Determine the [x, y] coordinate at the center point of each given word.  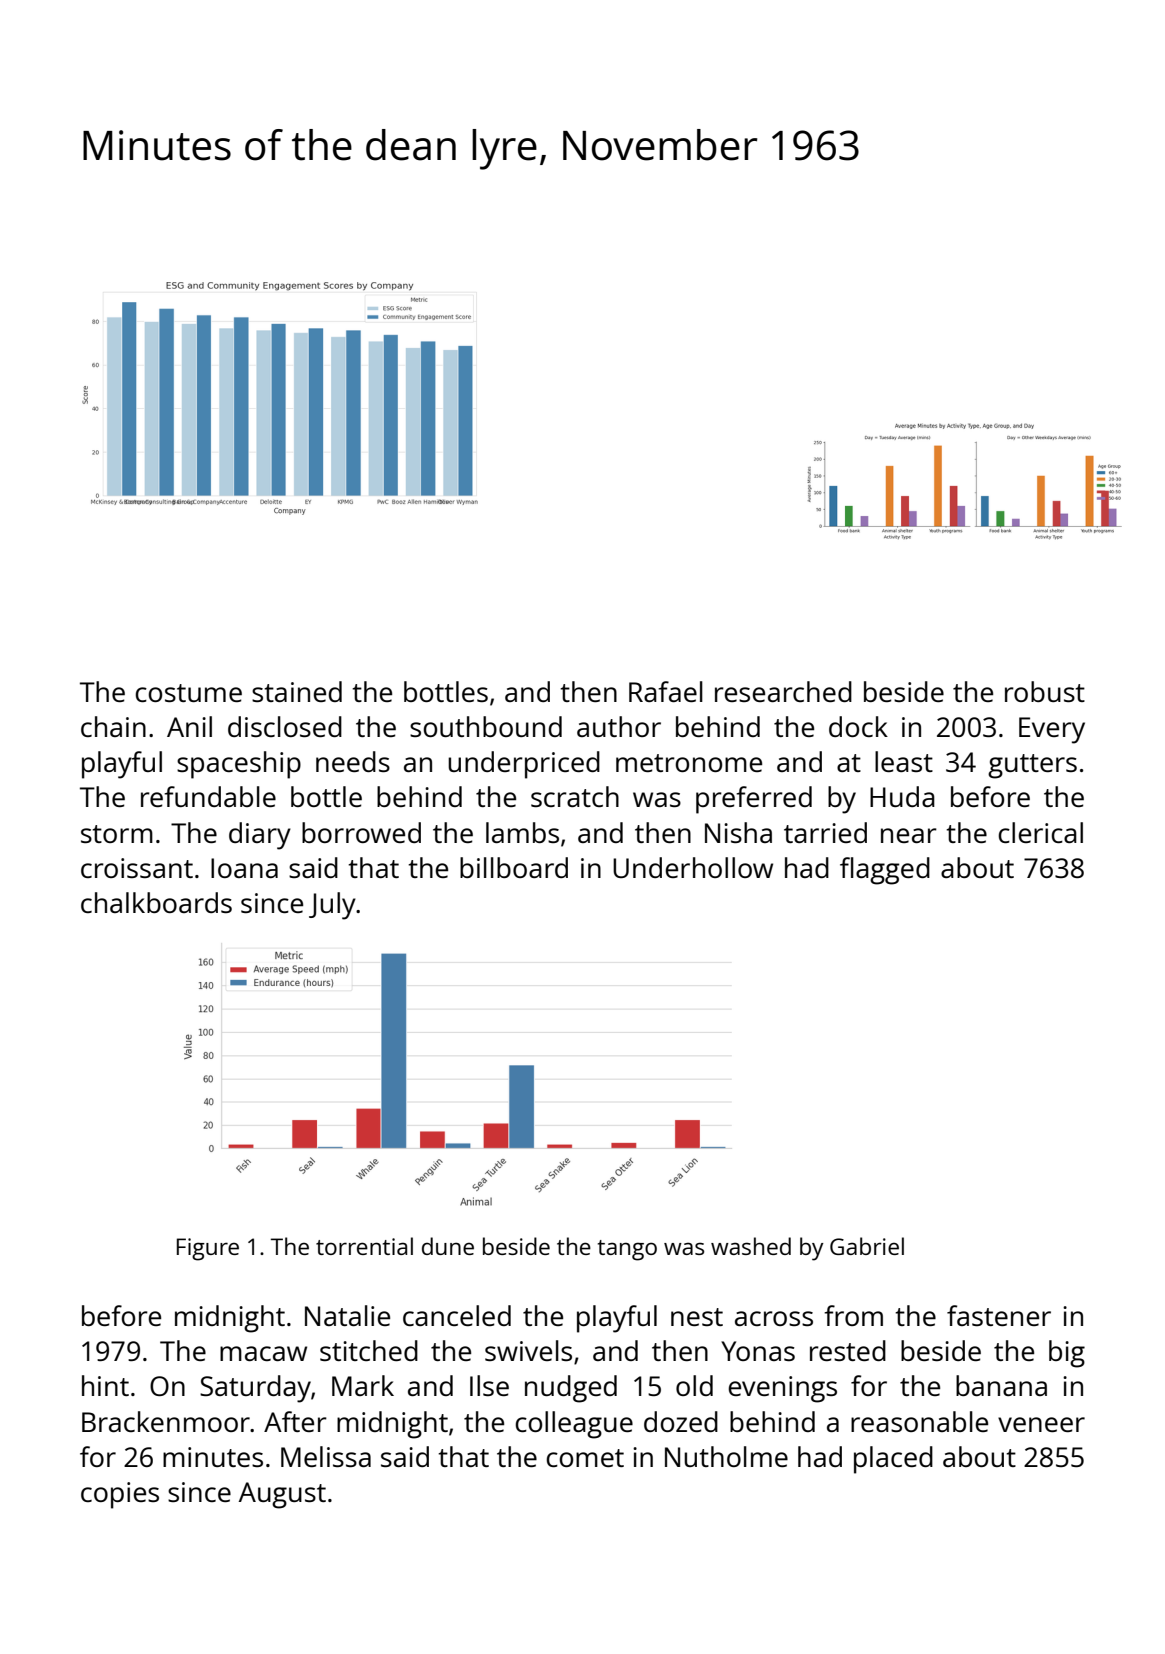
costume [189, 693]
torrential [364, 1246]
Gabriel [867, 1246]
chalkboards [156, 902]
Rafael [666, 691]
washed [751, 1246]
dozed [681, 1421]
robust [1045, 691]
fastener [999, 1315]
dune [448, 1246]
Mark [363, 1385]
